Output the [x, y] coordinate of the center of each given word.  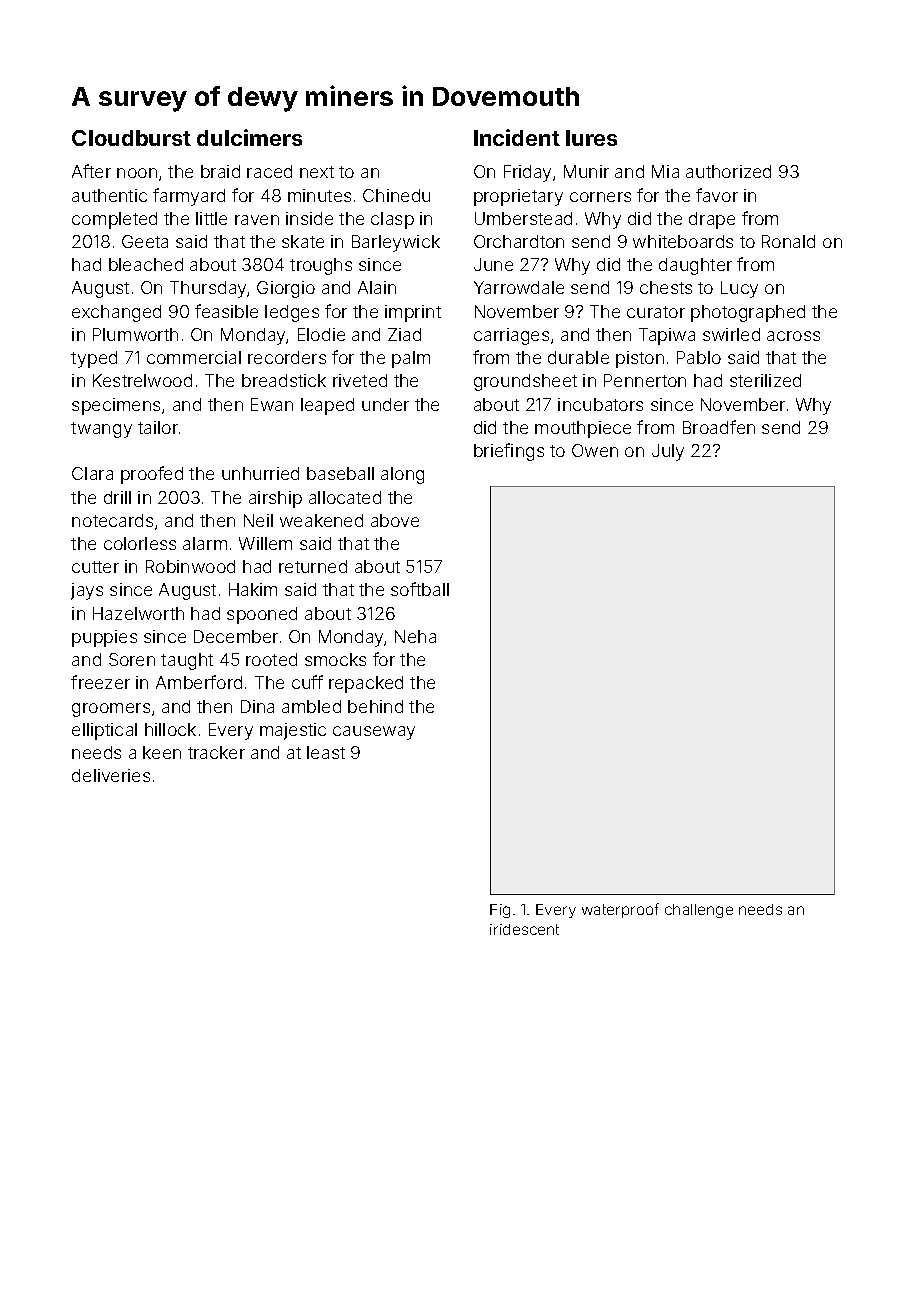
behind [375, 706]
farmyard [189, 197]
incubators [600, 404]
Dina [257, 706]
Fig [500, 911]
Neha [415, 636]
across [793, 336]
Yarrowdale [519, 287]
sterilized [765, 380]
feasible [226, 311]
